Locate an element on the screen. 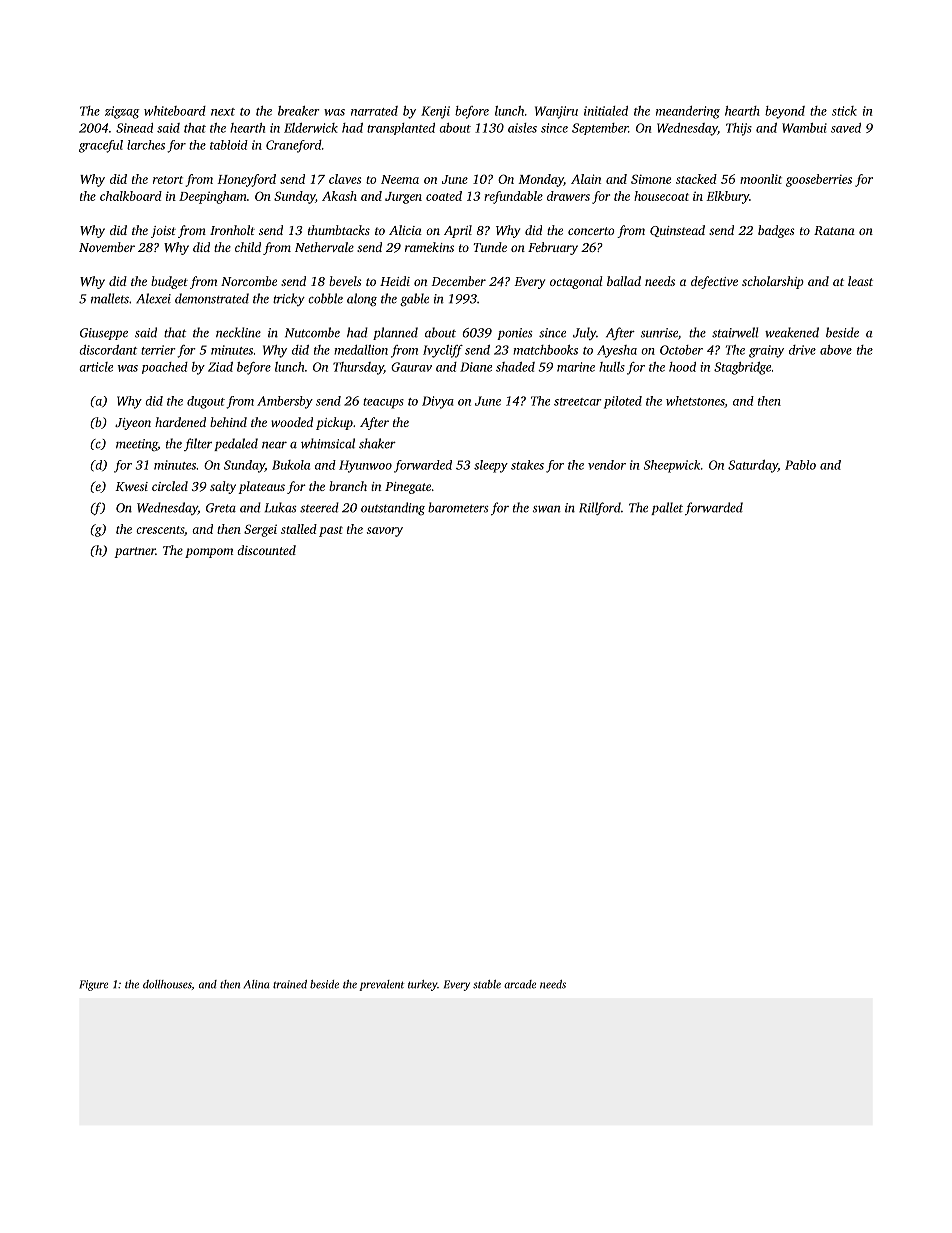 Image resolution: width=952 pixels, height=1233 pixels. discounted is located at coordinates (266, 550).
